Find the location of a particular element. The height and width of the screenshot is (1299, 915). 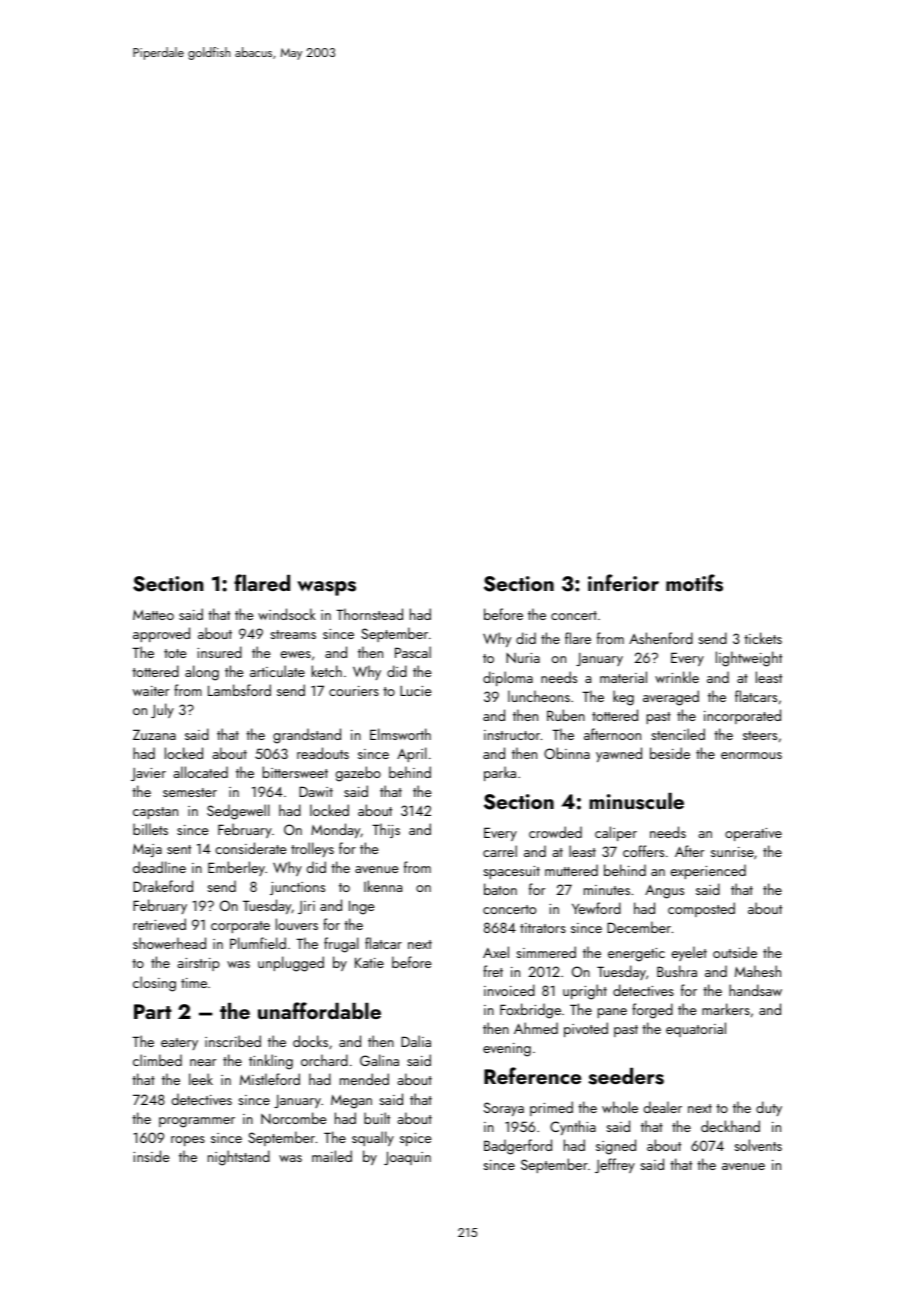

steers is located at coordinates (760, 735).
